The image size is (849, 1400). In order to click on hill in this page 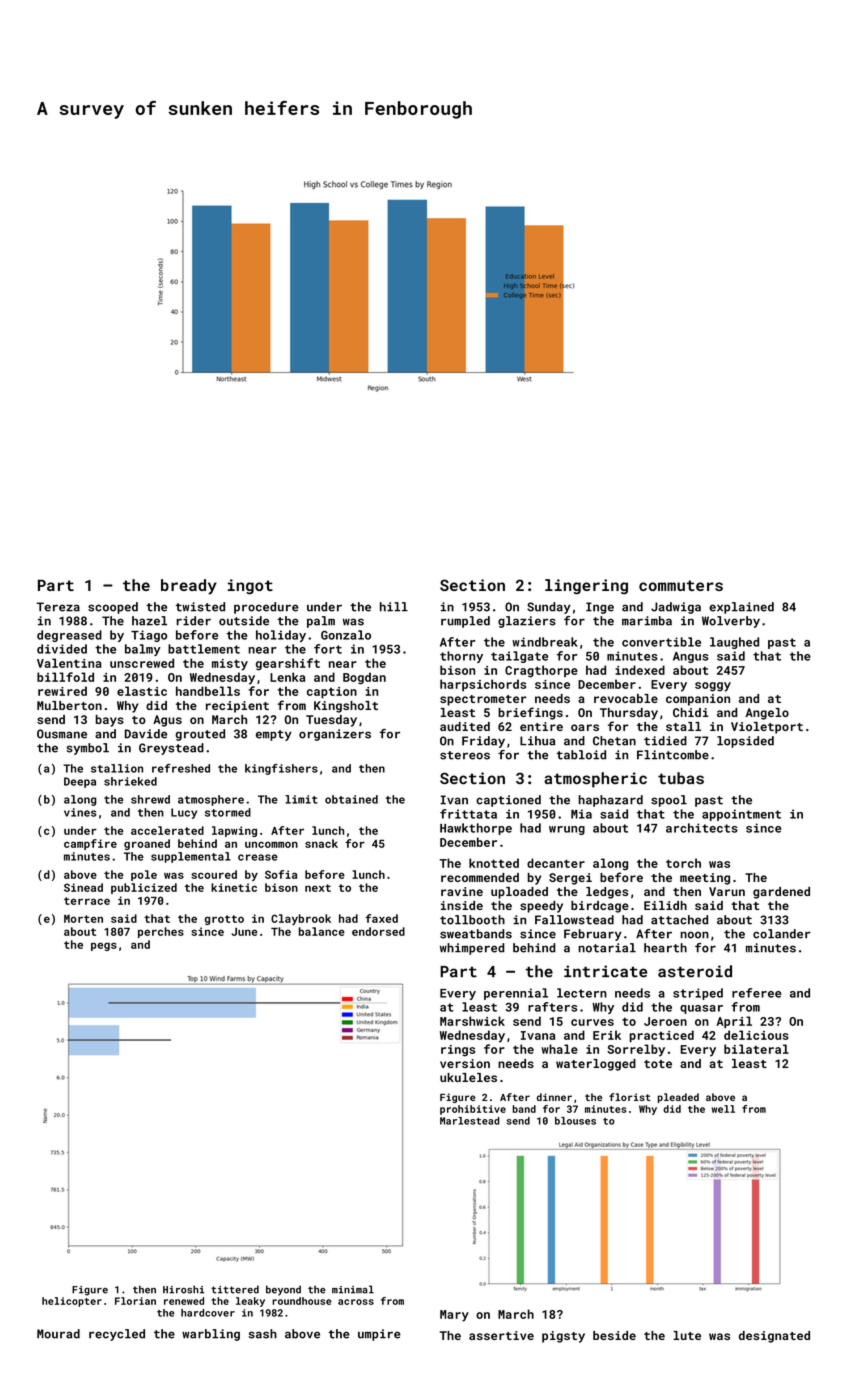, I will do `click(394, 607)`.
